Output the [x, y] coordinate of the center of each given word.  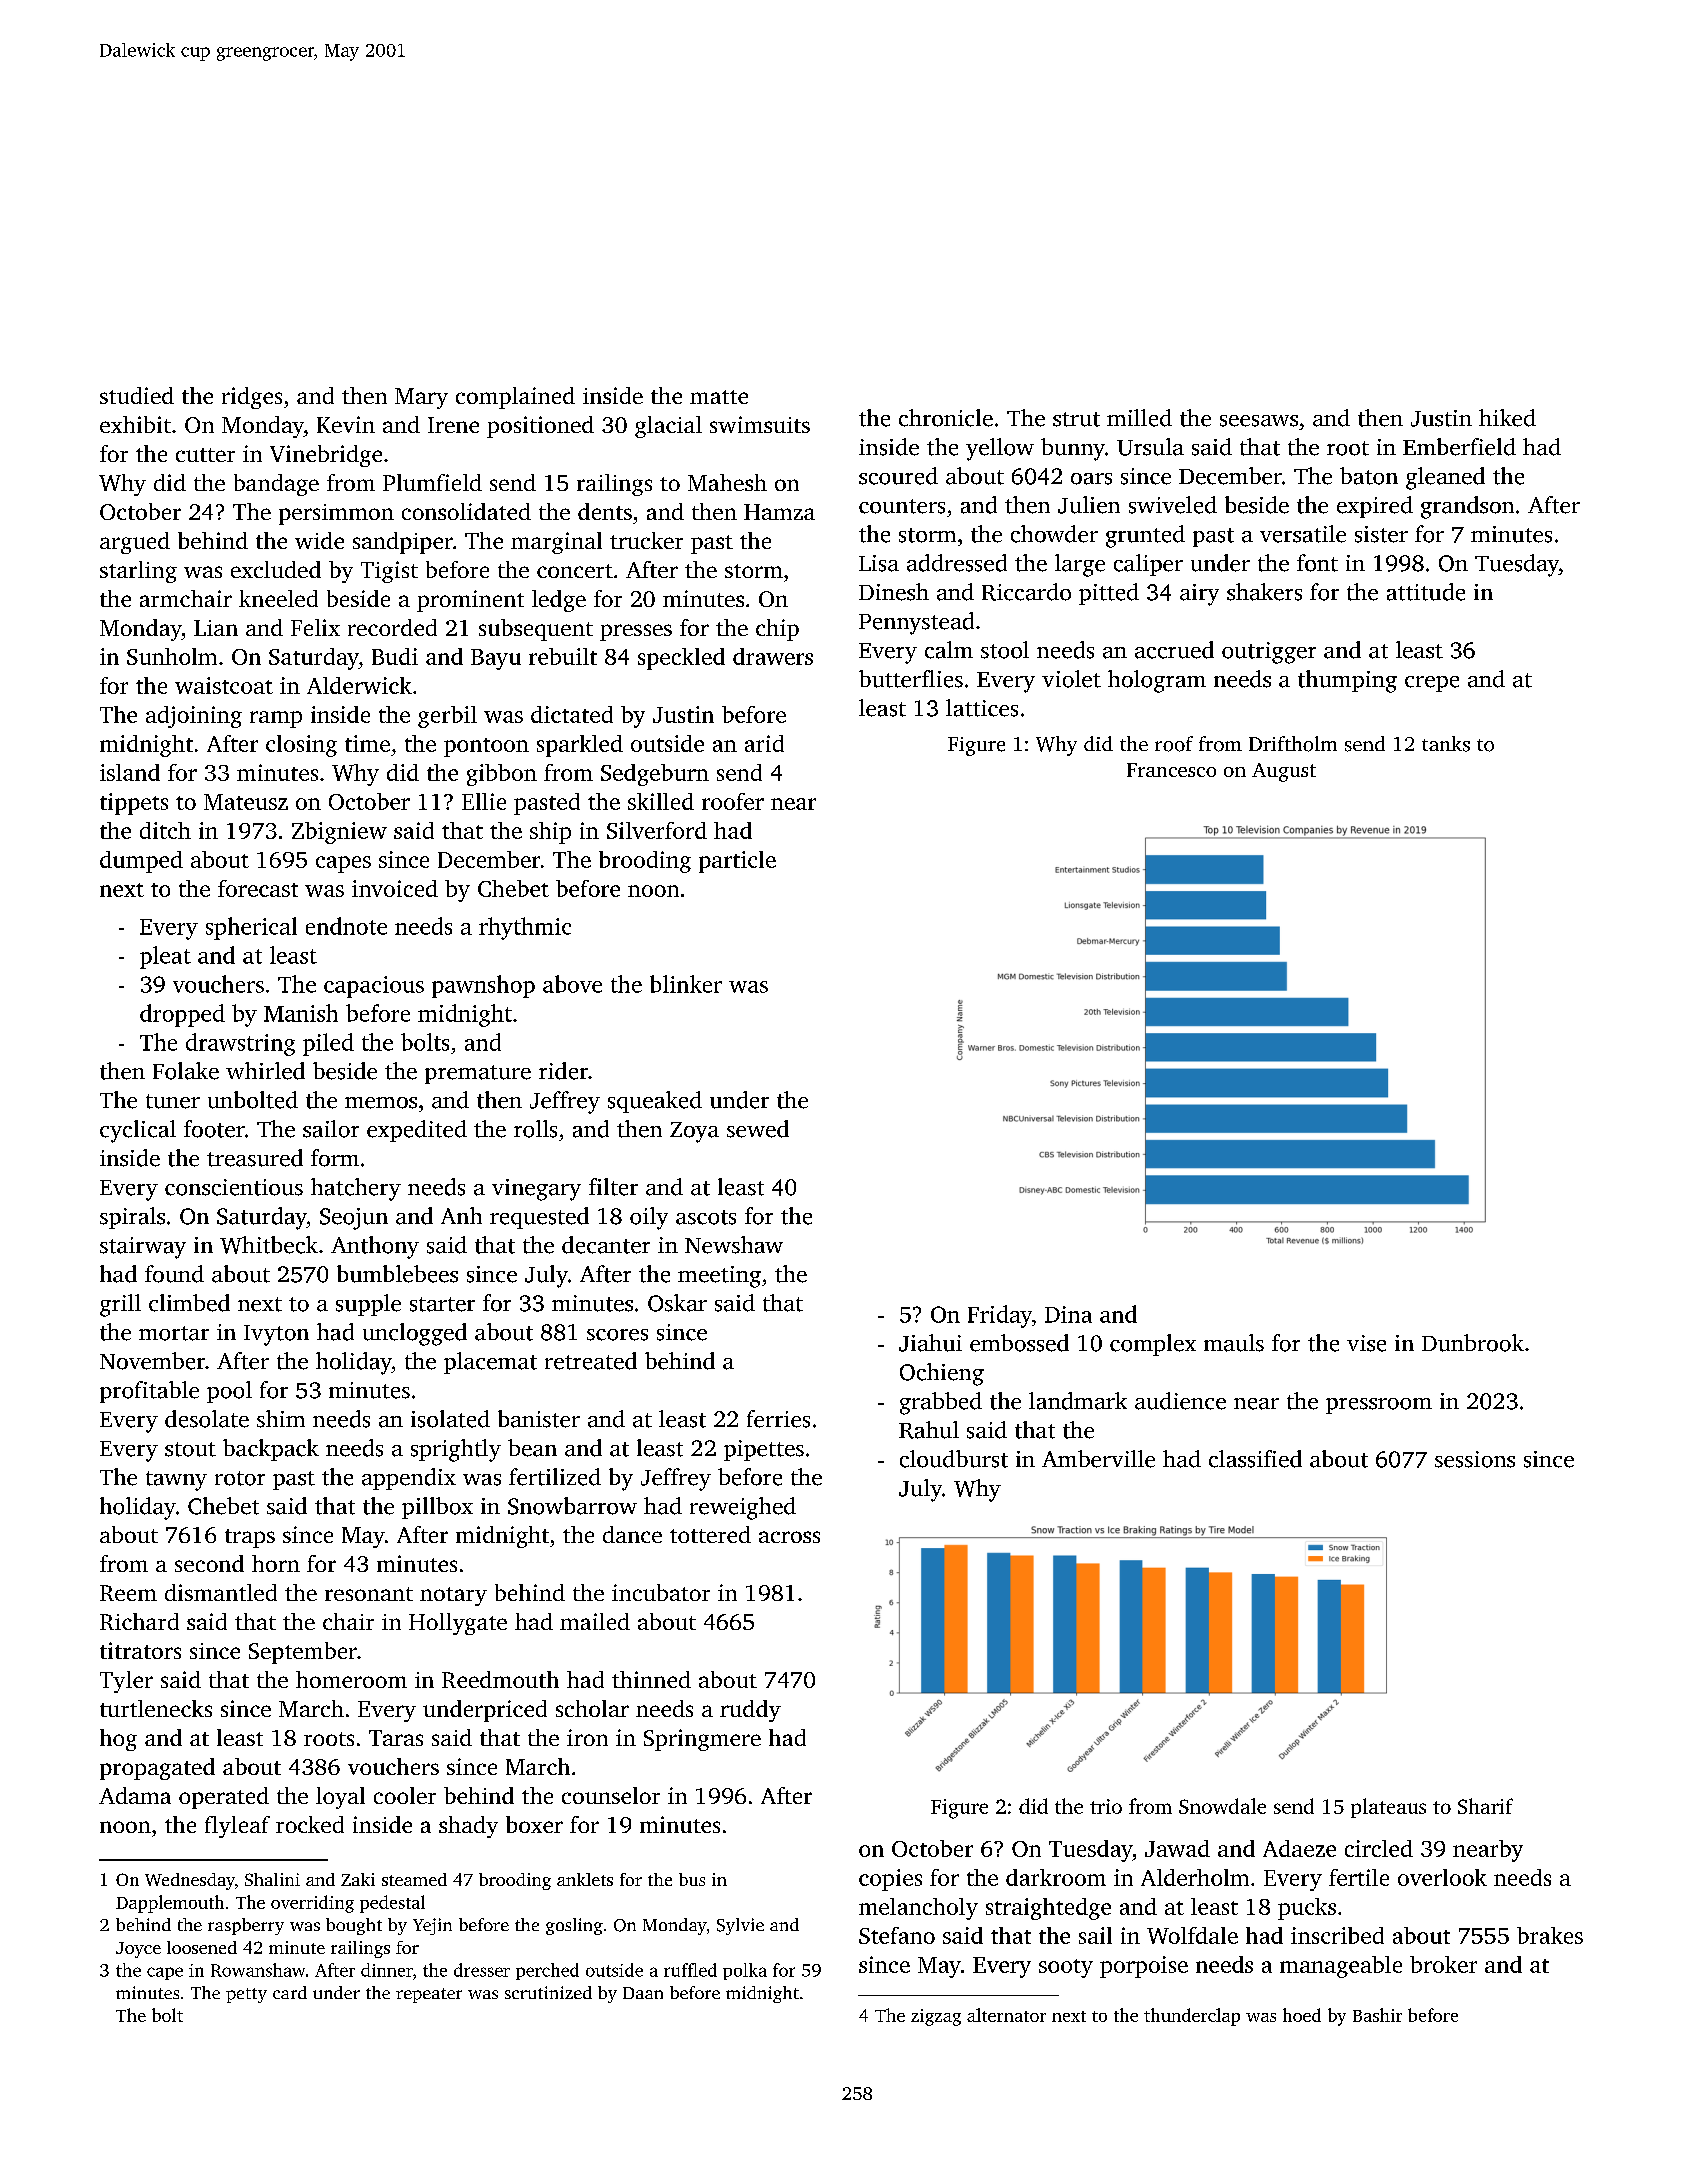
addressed [957, 563]
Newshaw [734, 1245]
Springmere [702, 1740]
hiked [1507, 418]
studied [137, 395]
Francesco [1171, 770]
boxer [534, 1824]
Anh [461, 1215]
